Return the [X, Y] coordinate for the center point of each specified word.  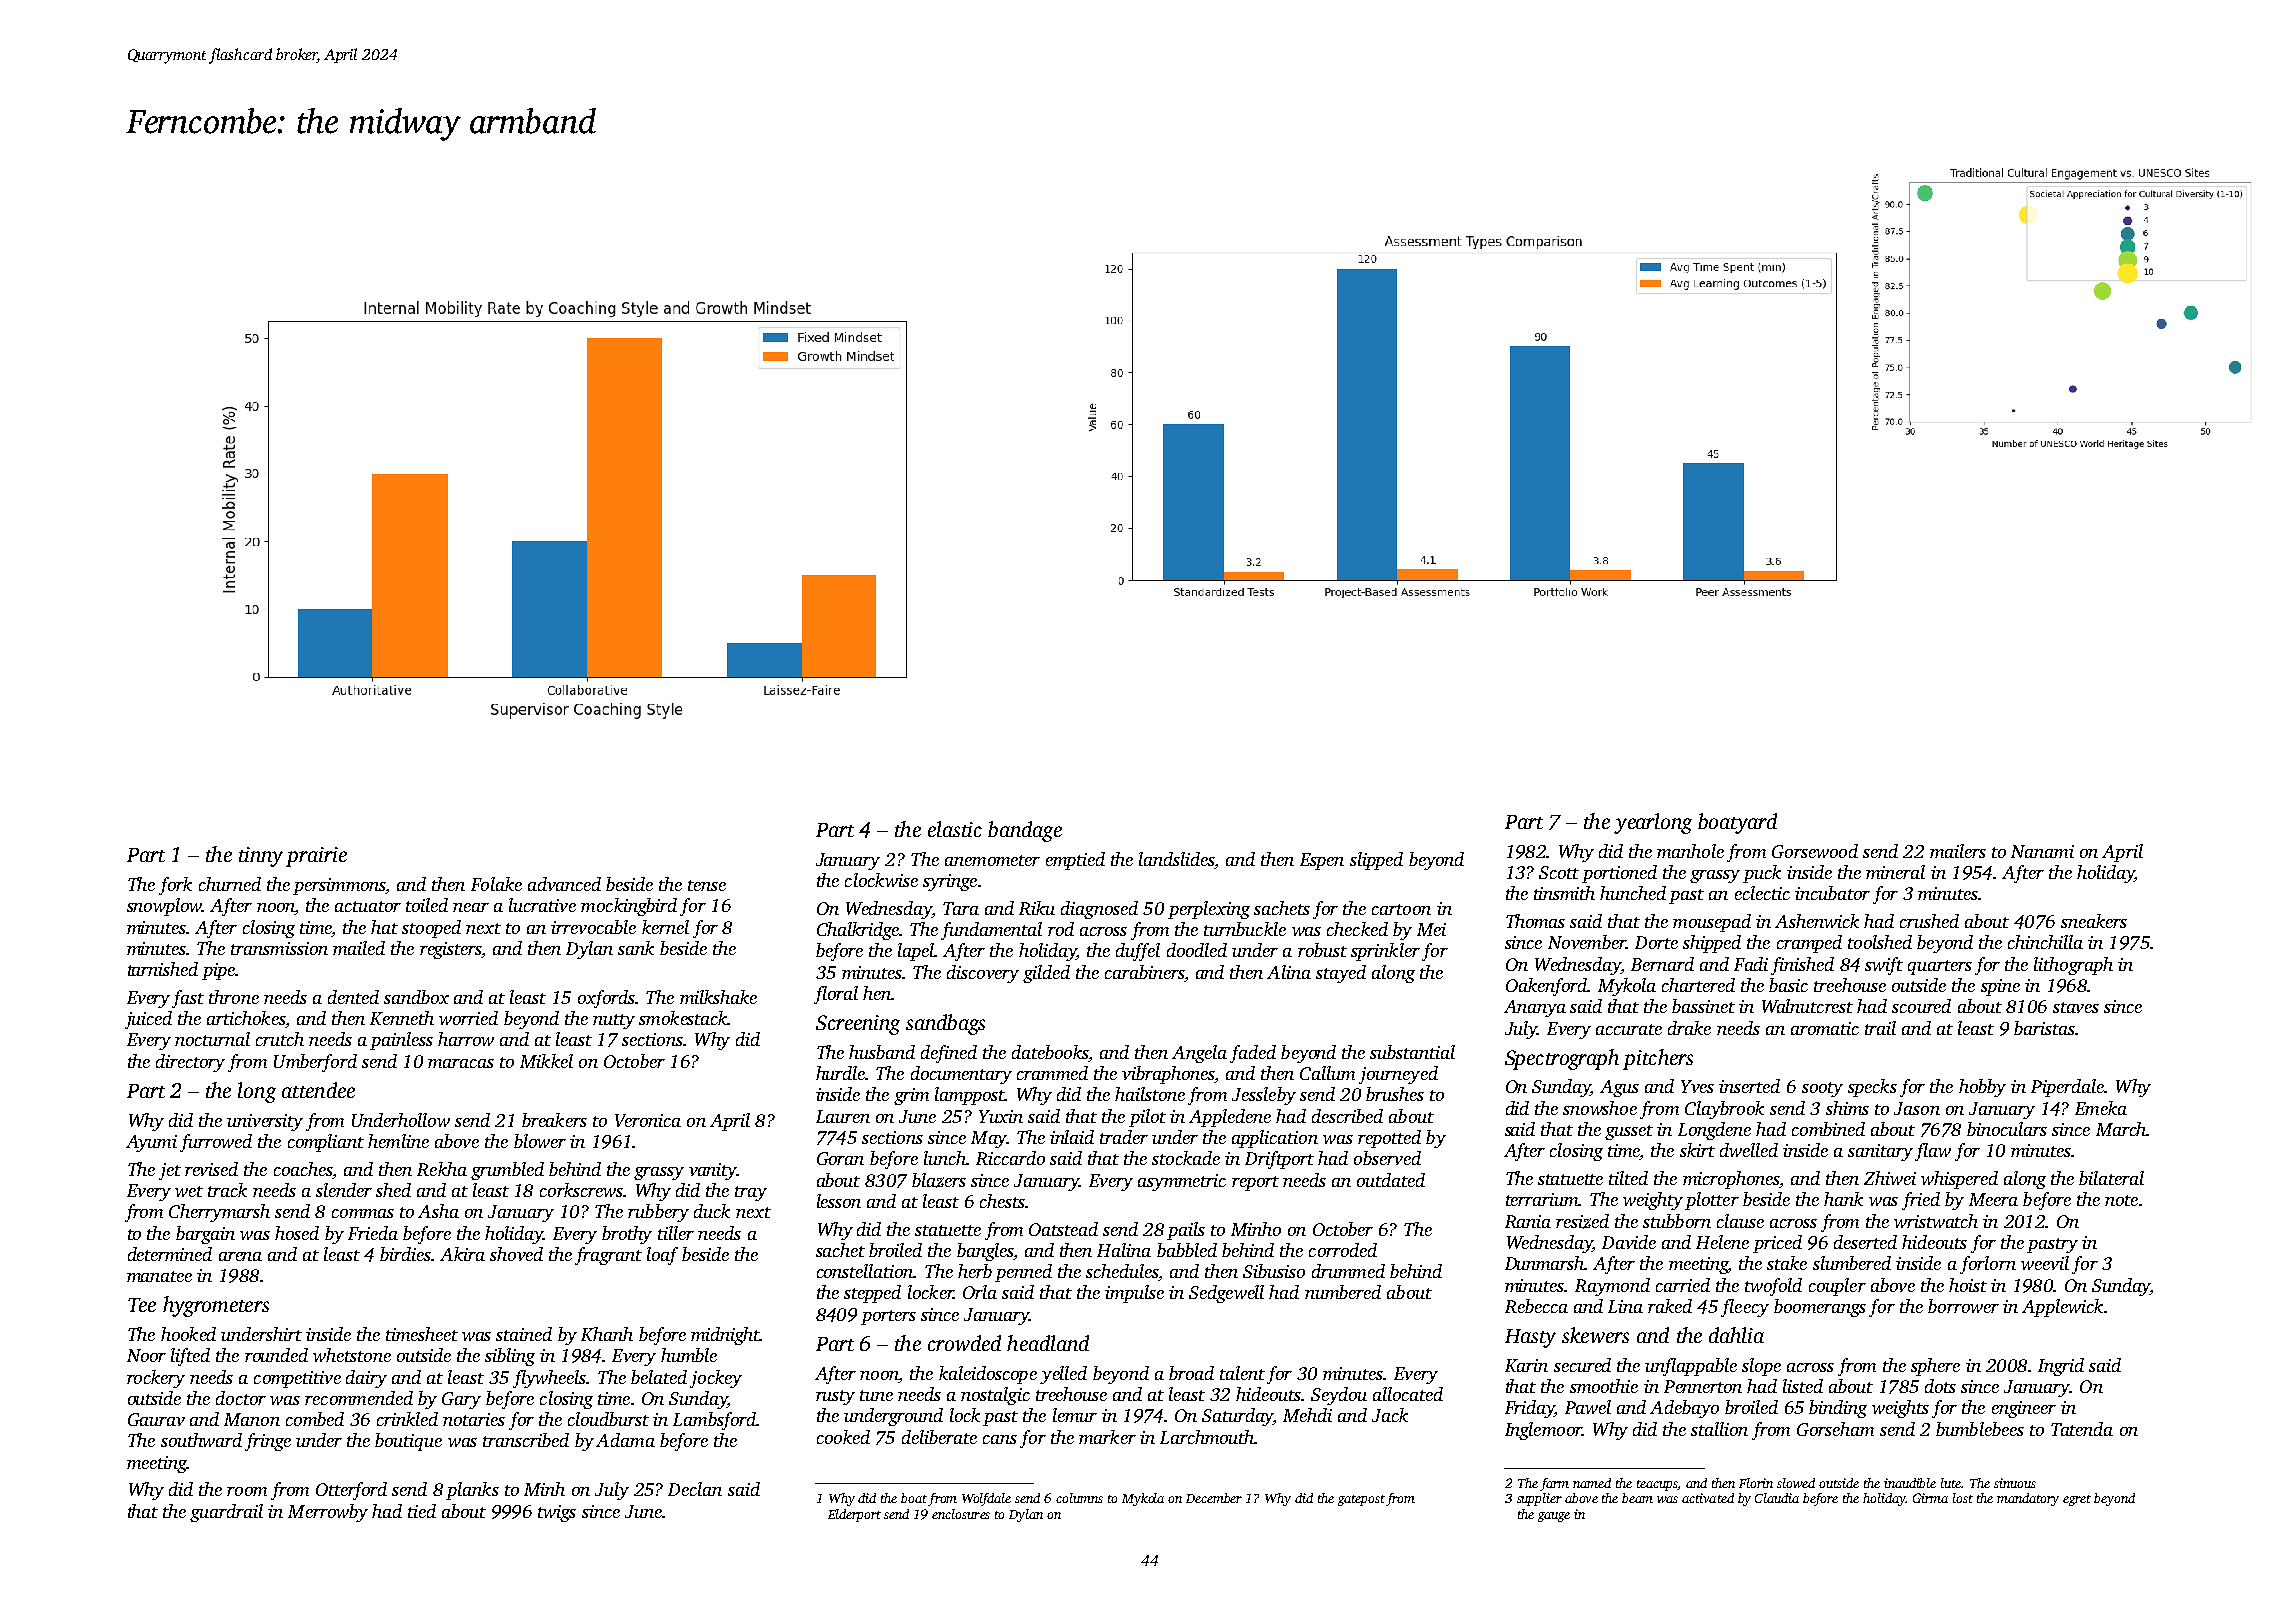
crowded [964, 1343]
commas [363, 1213]
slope [1761, 1367]
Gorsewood [1815, 851]
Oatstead [1063, 1229]
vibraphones [1168, 1075]
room [247, 1491]
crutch [280, 1039]
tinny [261, 857]
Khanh [607, 1334]
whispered [1959, 1180]
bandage [1025, 831]
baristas [2044, 1028]
